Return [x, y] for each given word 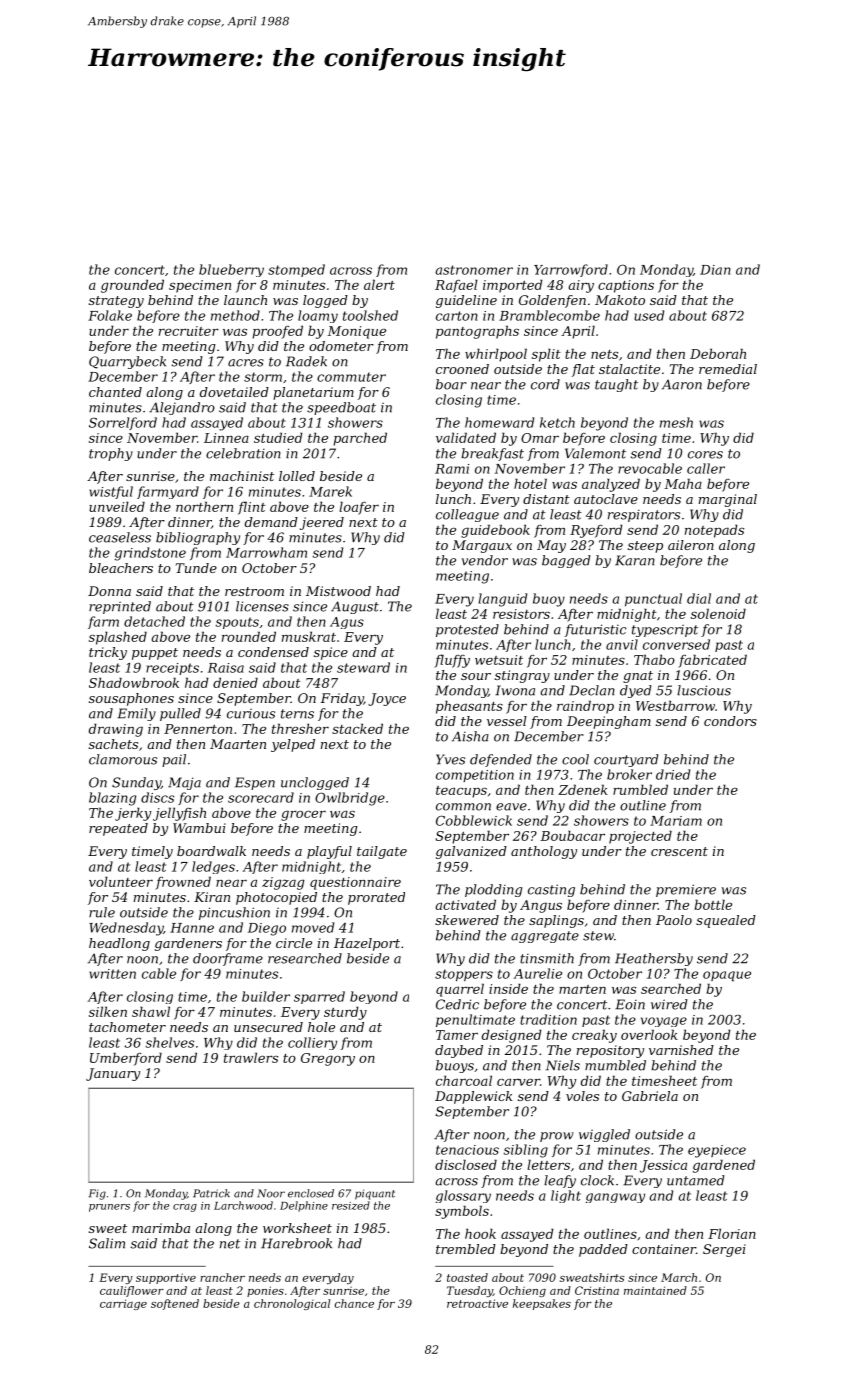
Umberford [126, 1059]
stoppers [464, 975]
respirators [644, 516]
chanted [115, 392]
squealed [726, 921]
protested [467, 630]
